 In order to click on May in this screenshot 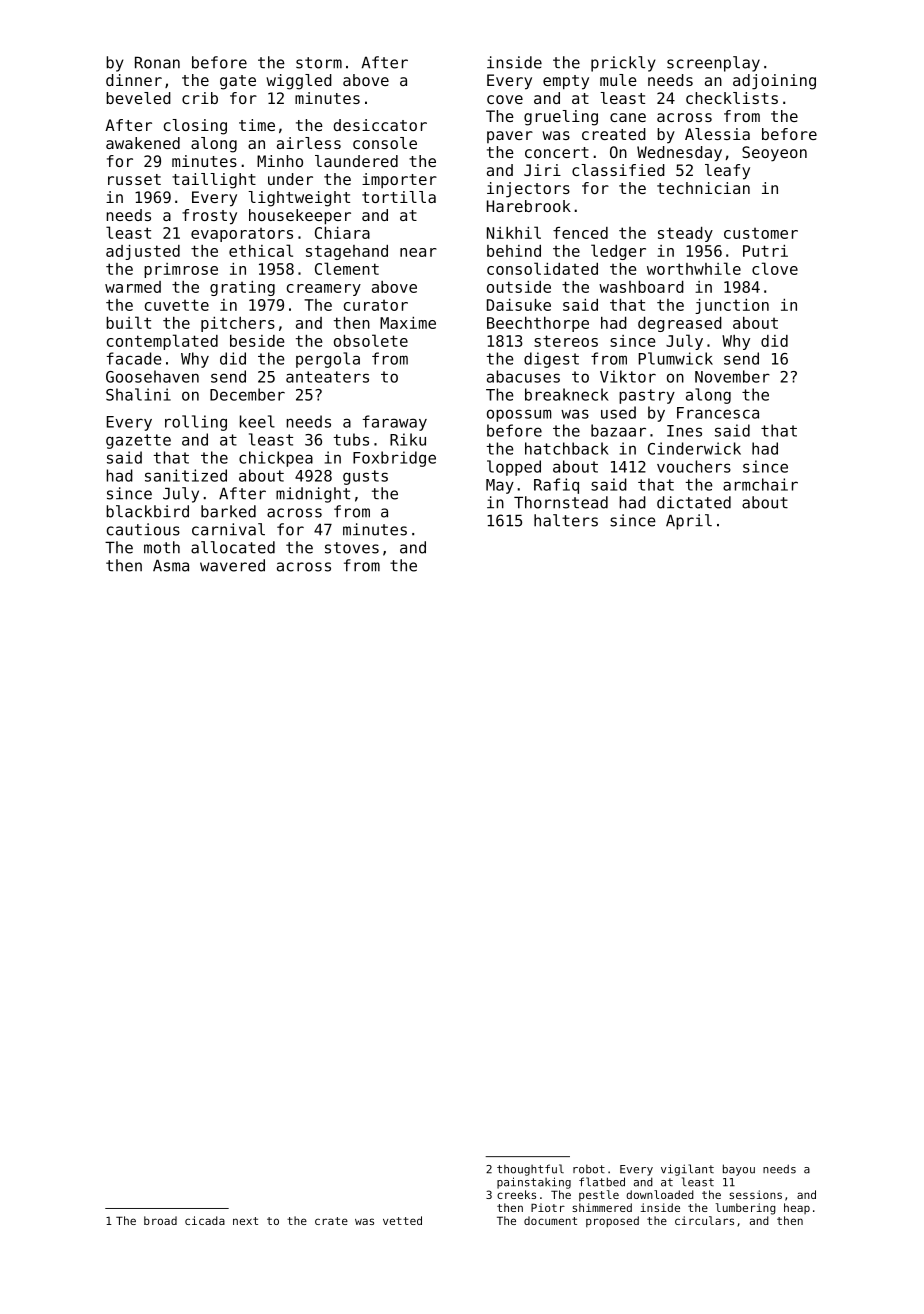, I will do `click(500, 486)`.
